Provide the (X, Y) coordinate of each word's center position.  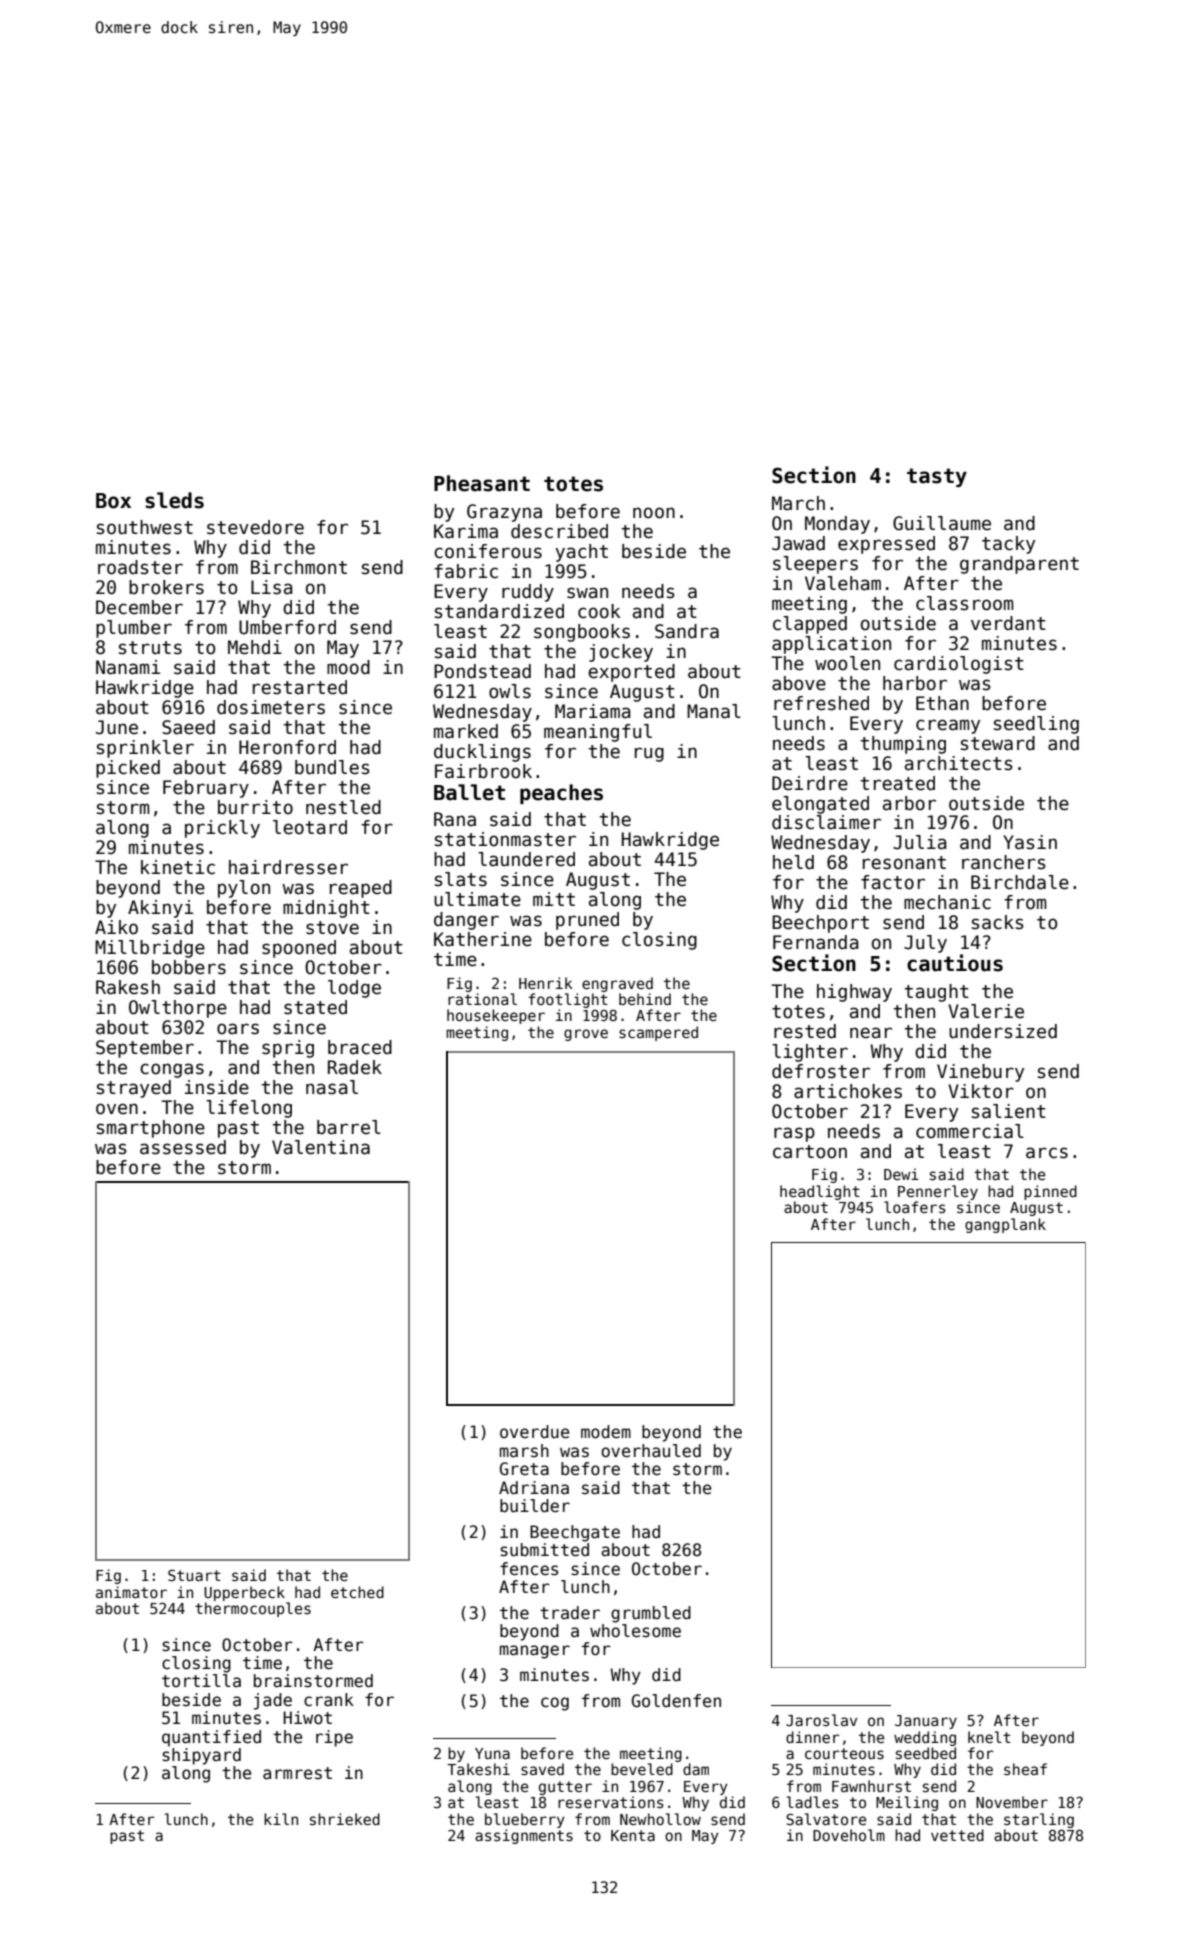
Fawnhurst (871, 1786)
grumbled (651, 1614)
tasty (937, 477)
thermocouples (253, 1609)
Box (113, 501)
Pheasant (482, 483)
